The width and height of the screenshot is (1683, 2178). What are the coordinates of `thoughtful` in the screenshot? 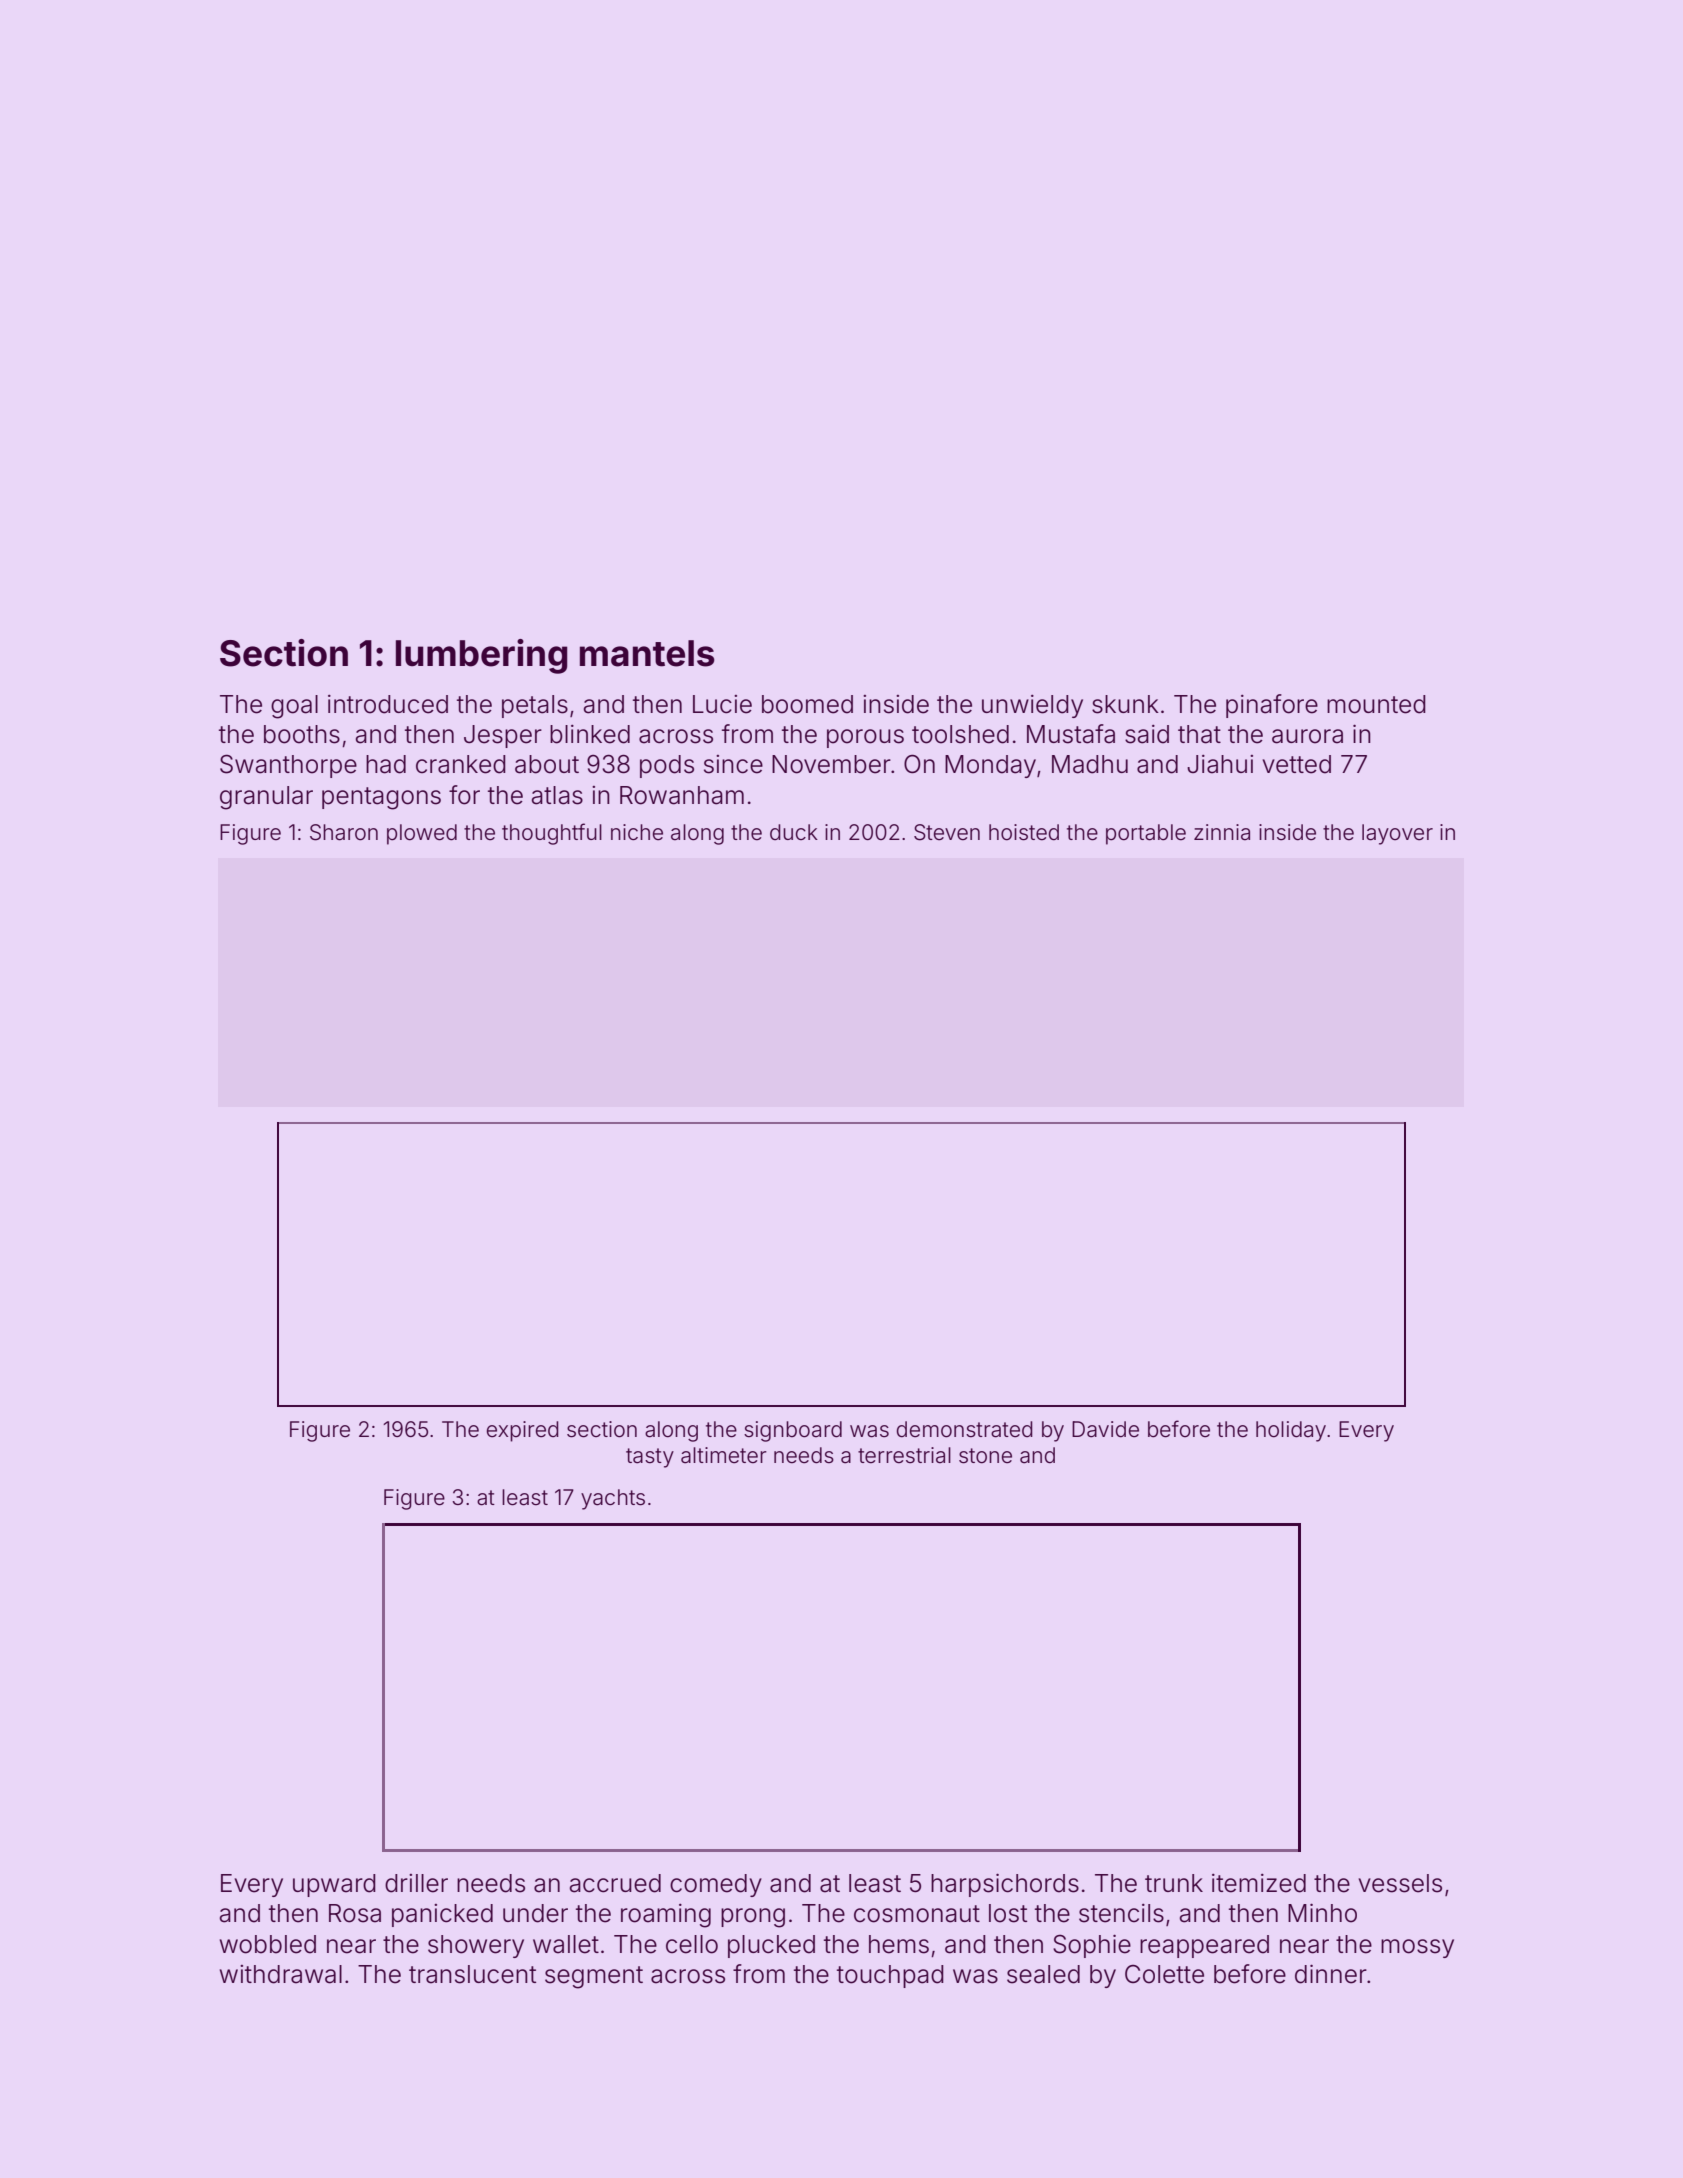 It's located at (552, 834).
